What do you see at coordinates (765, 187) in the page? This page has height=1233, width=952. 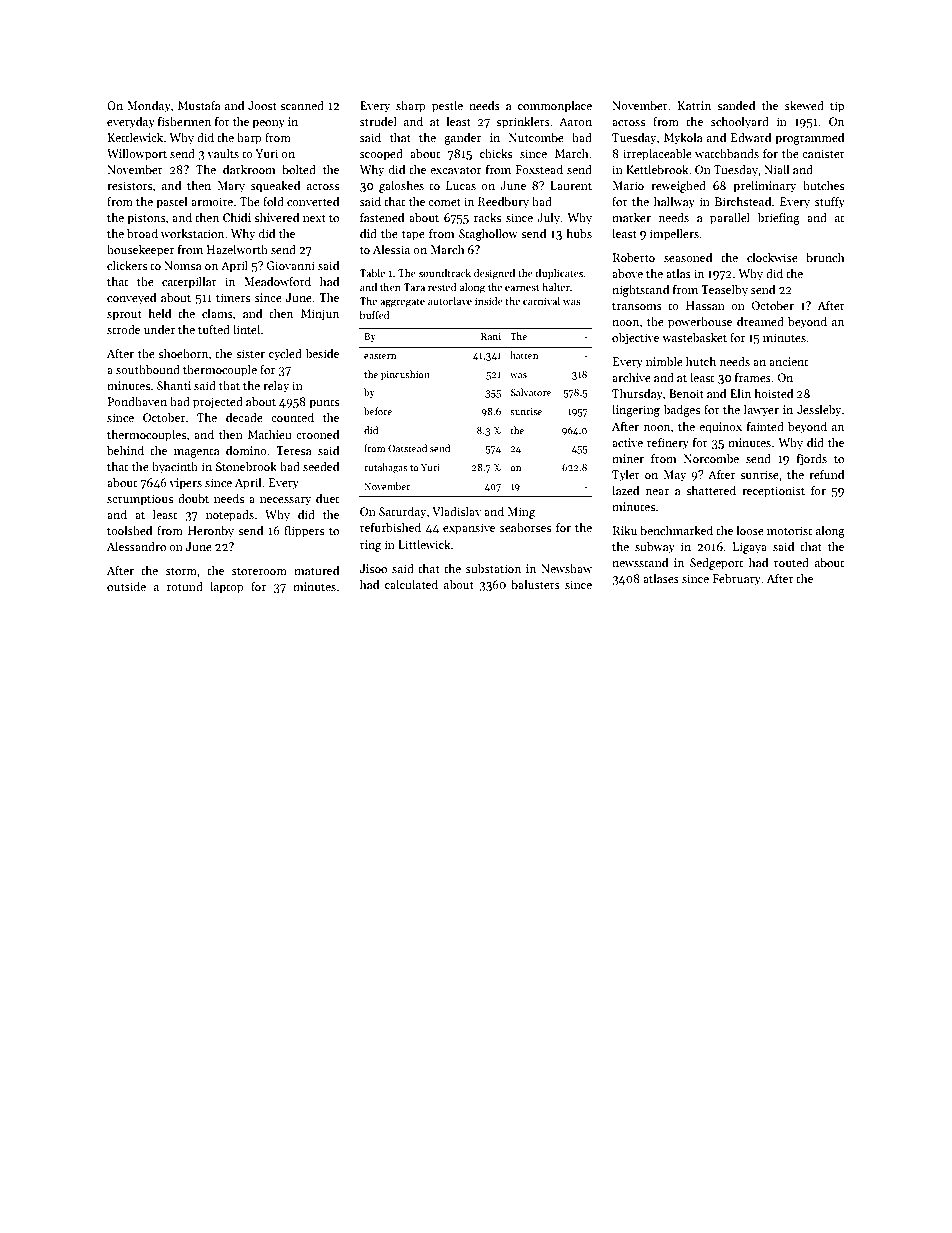 I see `preliminary` at bounding box center [765, 187].
